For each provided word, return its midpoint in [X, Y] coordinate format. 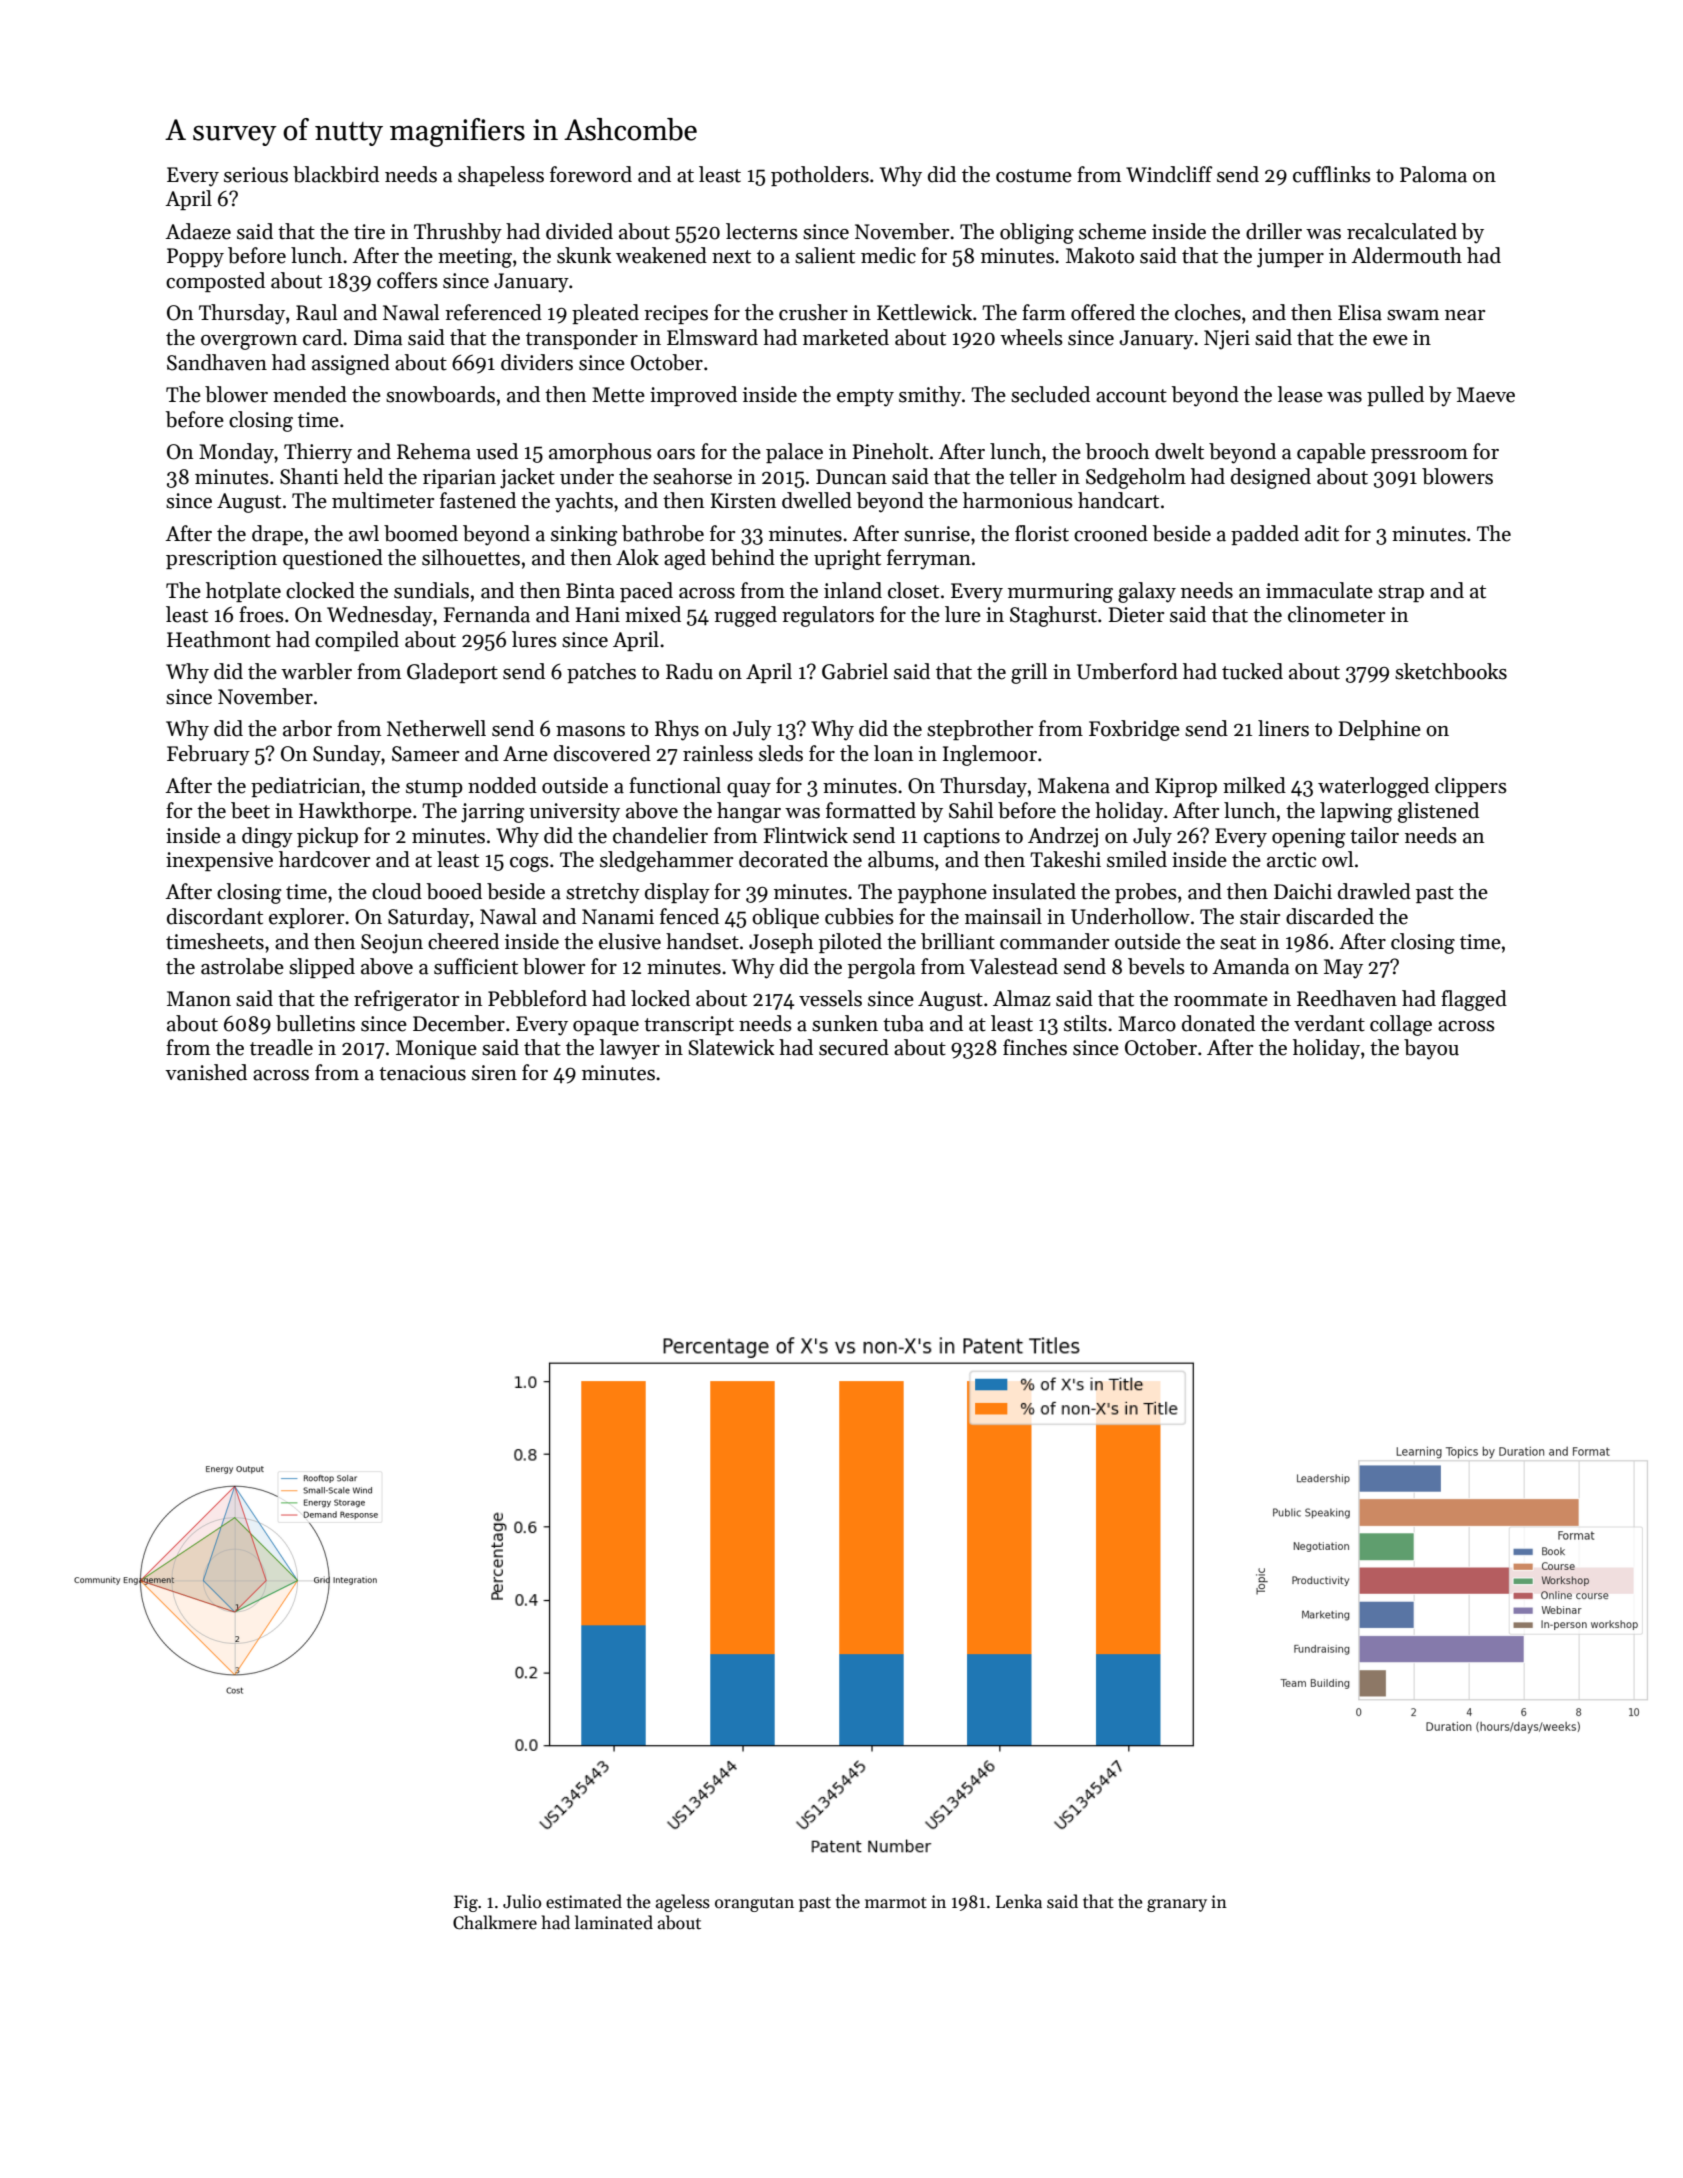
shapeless [501, 176]
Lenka [1019, 1901]
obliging [1037, 233]
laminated [614, 1922]
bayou [1431, 1049]
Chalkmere [495, 1922]
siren [494, 1073]
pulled [1395, 396]
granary [1177, 1905]
